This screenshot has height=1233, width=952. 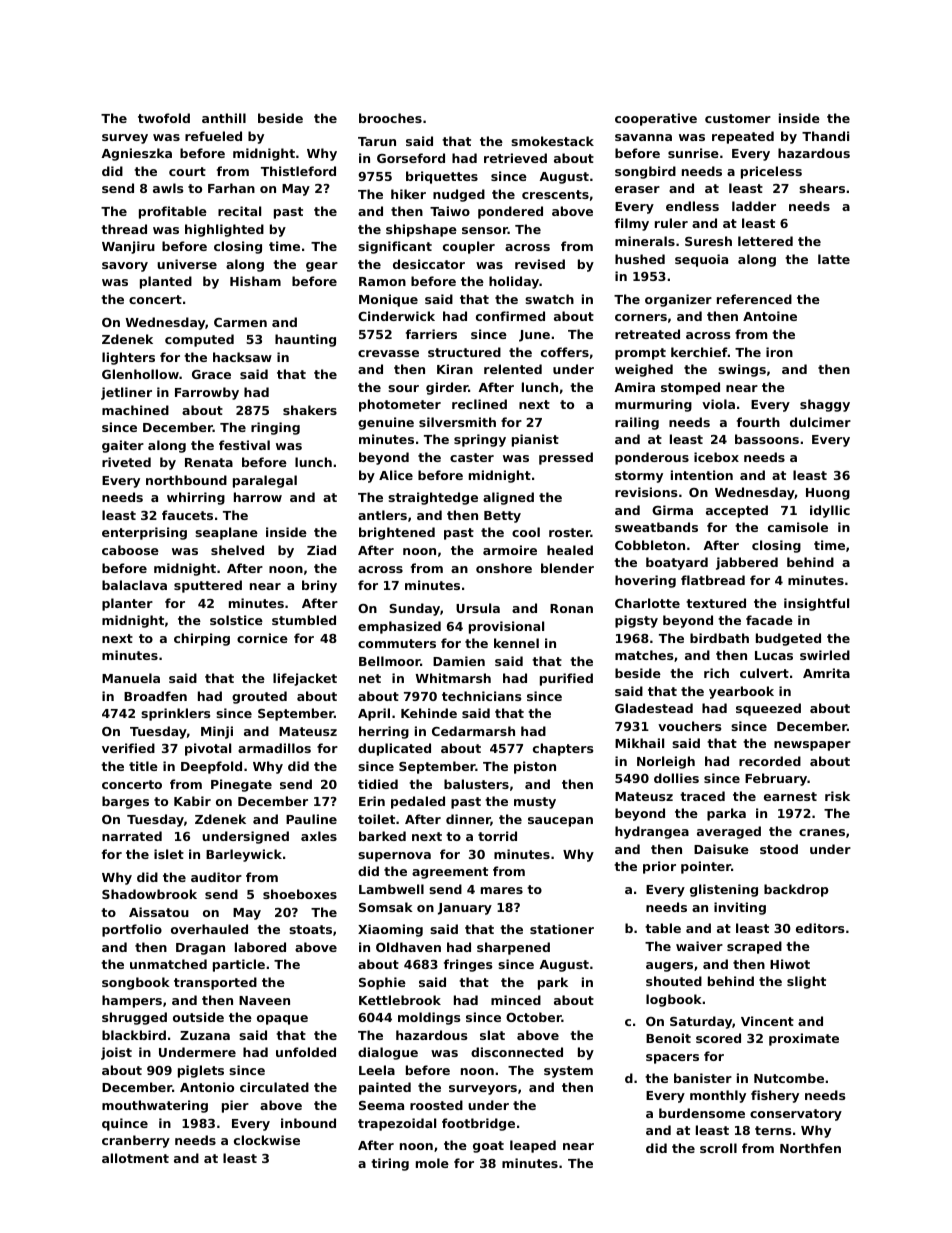 What do you see at coordinates (390, 1164) in the screenshot?
I see `tiring` at bounding box center [390, 1164].
